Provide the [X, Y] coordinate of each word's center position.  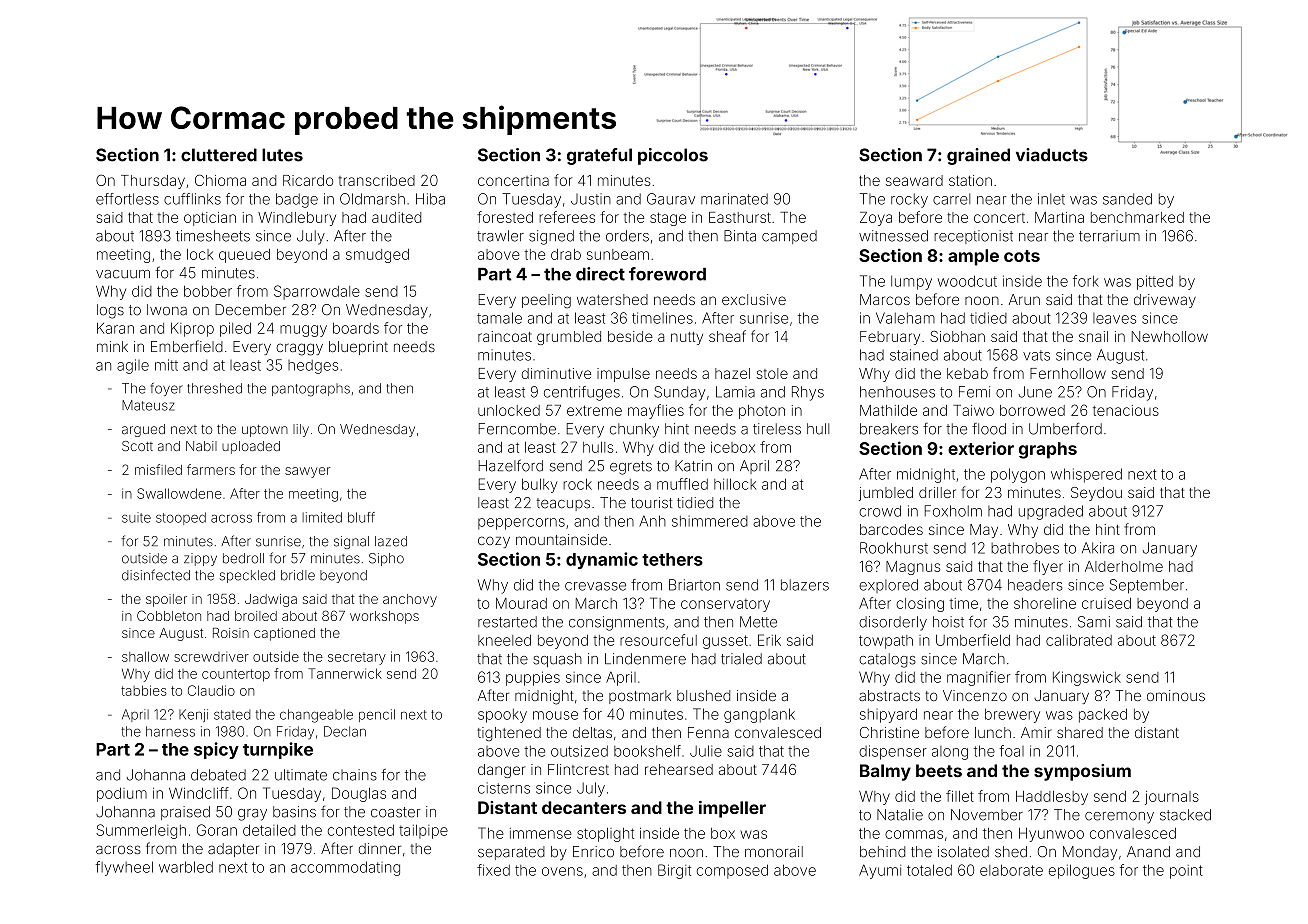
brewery [1012, 715]
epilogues [1082, 871]
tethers [672, 559]
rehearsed [679, 769]
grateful [599, 156]
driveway [1165, 301]
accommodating [345, 868]
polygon [1018, 475]
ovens [562, 871]
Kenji [193, 715]
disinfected [156, 575]
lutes [282, 155]
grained [978, 156]
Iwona [167, 310]
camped [789, 237]
